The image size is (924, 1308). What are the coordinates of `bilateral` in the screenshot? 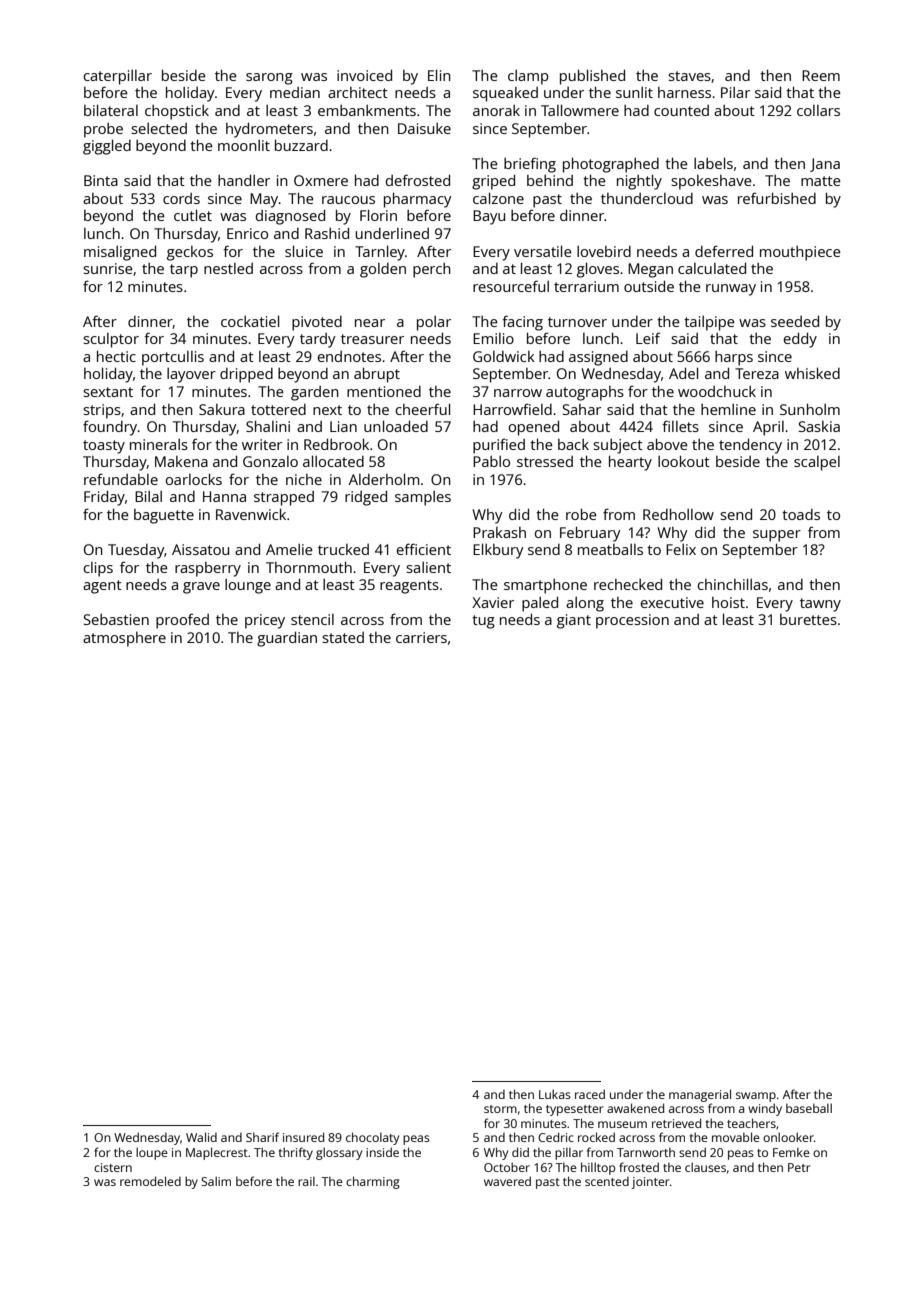 It's located at (111, 110).
